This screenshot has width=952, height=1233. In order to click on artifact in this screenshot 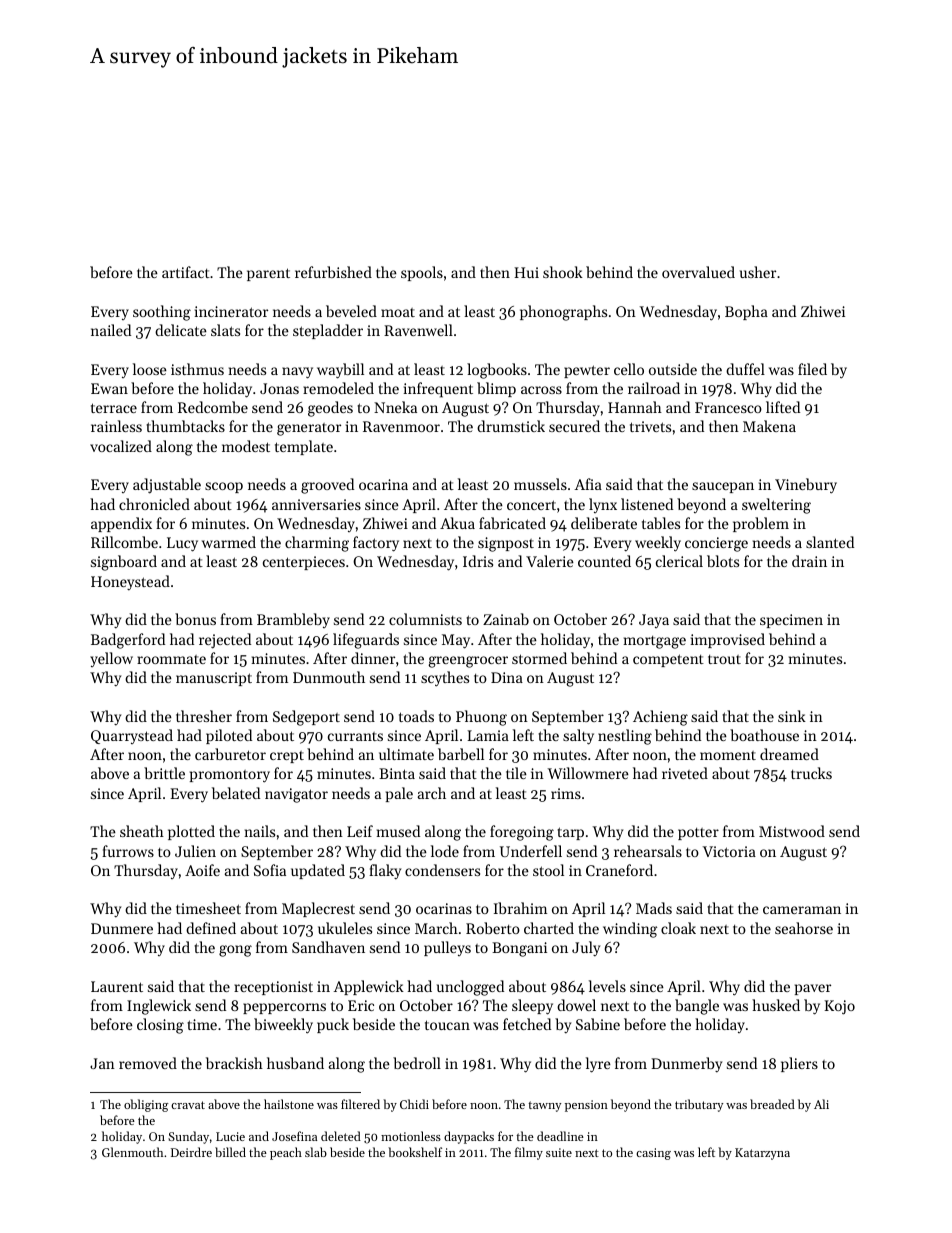, I will do `click(186, 272)`.
